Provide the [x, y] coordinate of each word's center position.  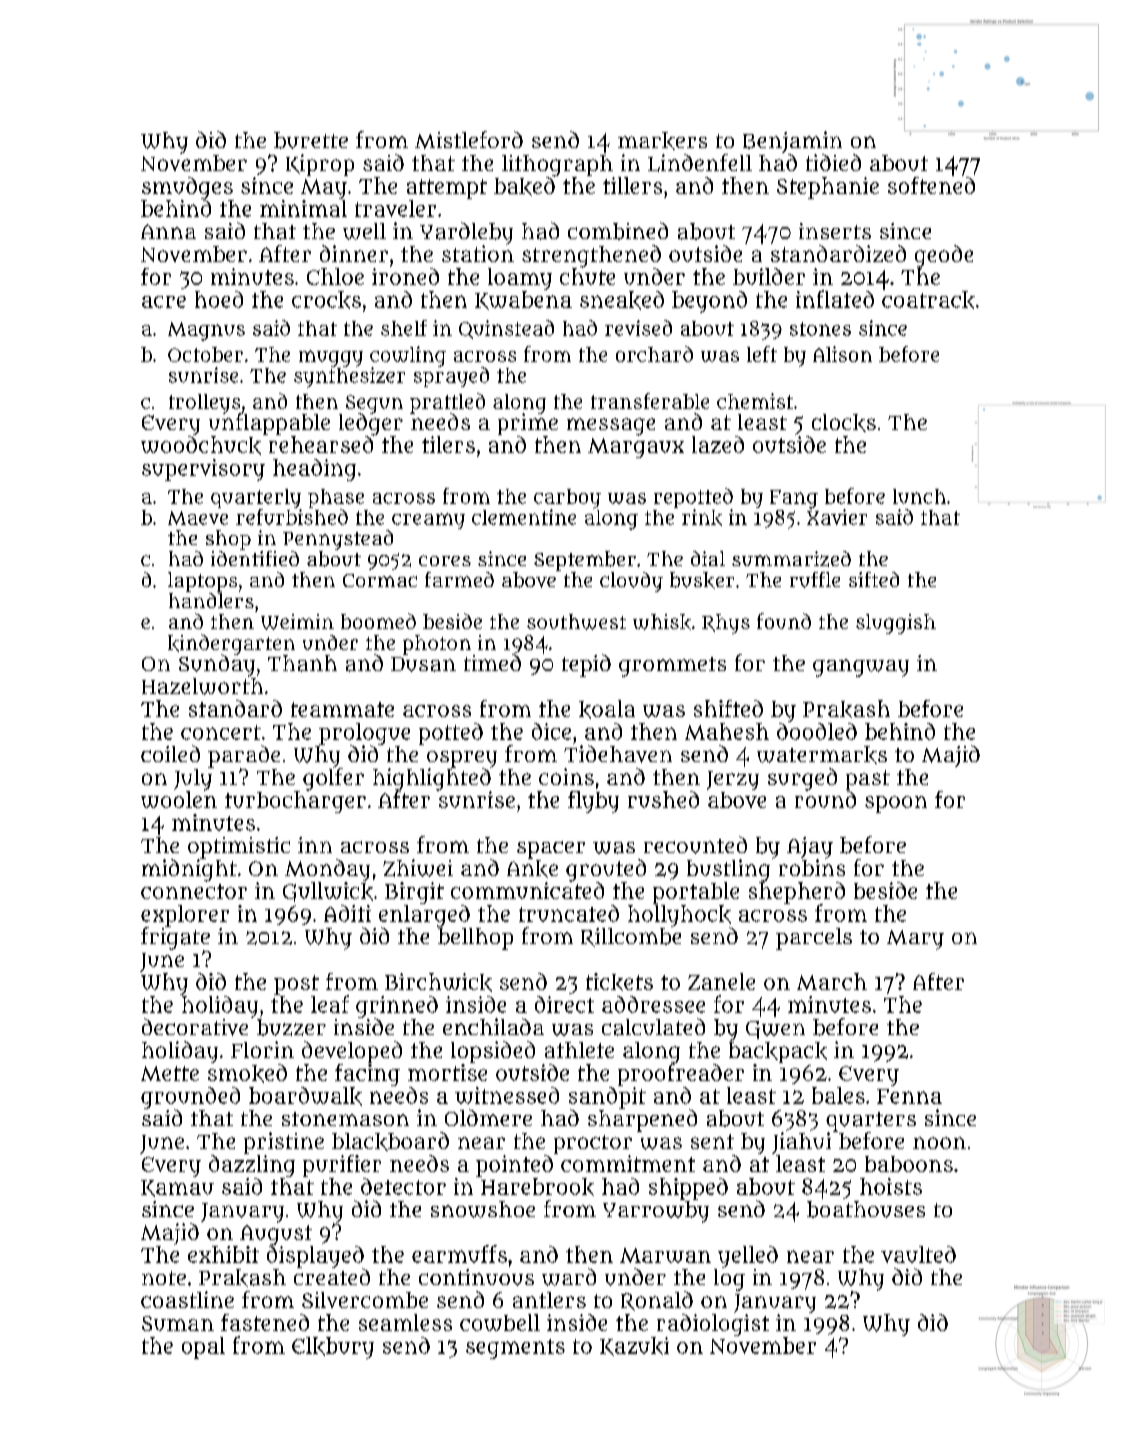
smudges [187, 188]
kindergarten [231, 644]
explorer [185, 916]
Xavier [837, 517]
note [164, 1278]
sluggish [896, 624]
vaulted [918, 1254]
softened [931, 185]
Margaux [636, 448]
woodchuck [201, 445]
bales [838, 1095]
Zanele [721, 981]
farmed [459, 579]
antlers [549, 1300]
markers [662, 141]
